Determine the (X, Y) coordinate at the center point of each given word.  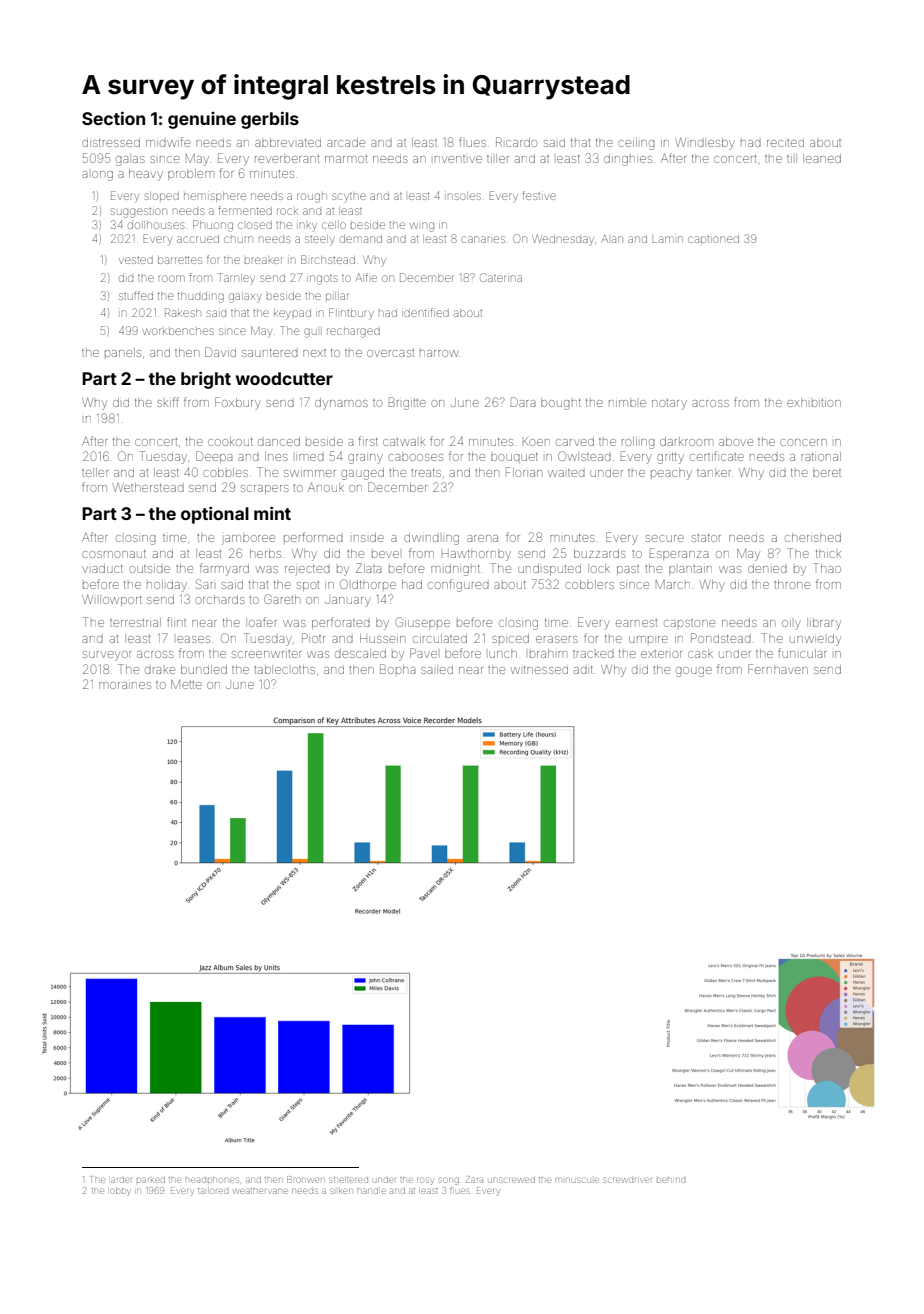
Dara (523, 402)
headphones (212, 1180)
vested (136, 260)
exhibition (814, 402)
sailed (437, 669)
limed (310, 457)
